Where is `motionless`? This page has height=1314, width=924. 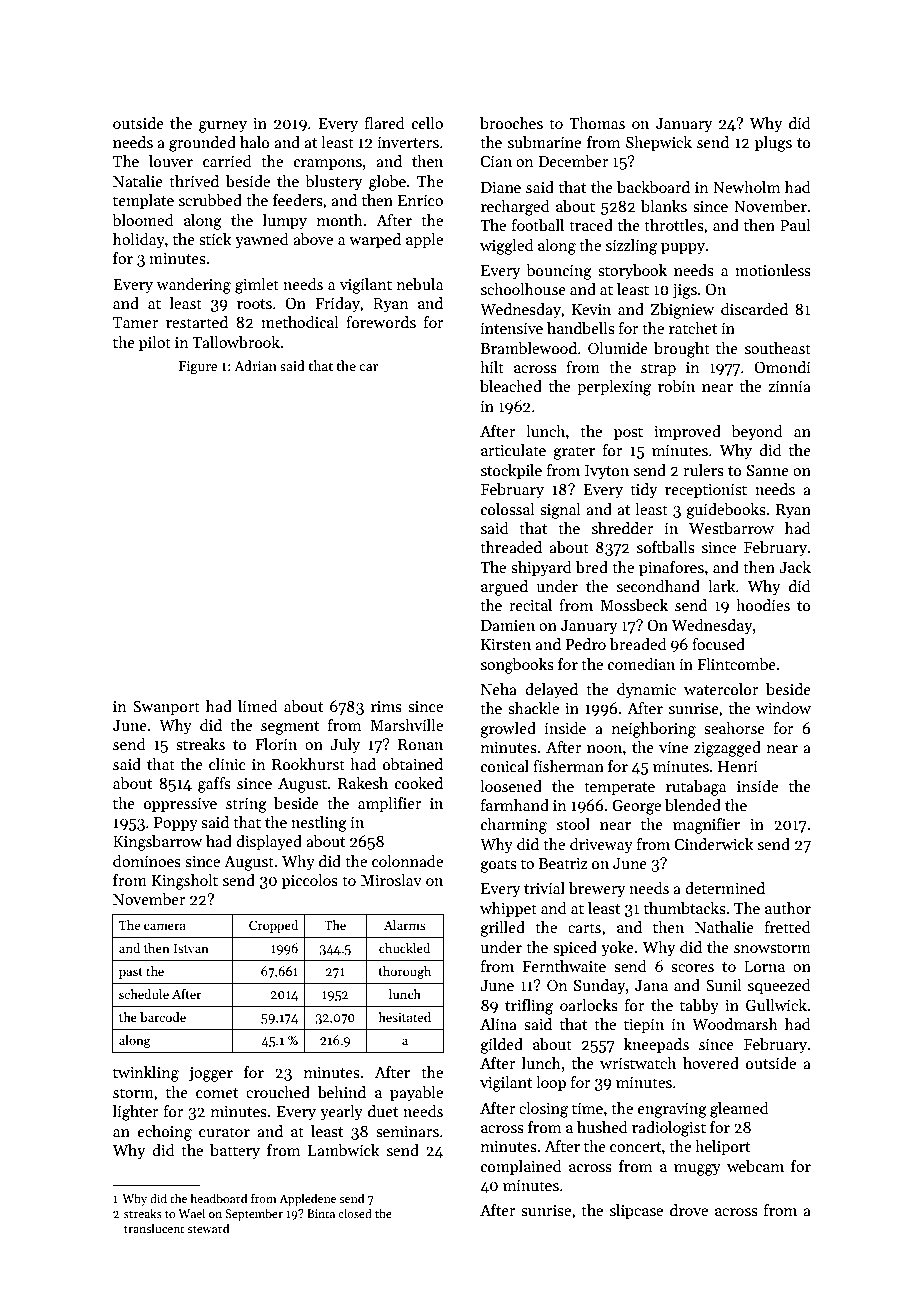
motionless is located at coordinates (773, 270).
